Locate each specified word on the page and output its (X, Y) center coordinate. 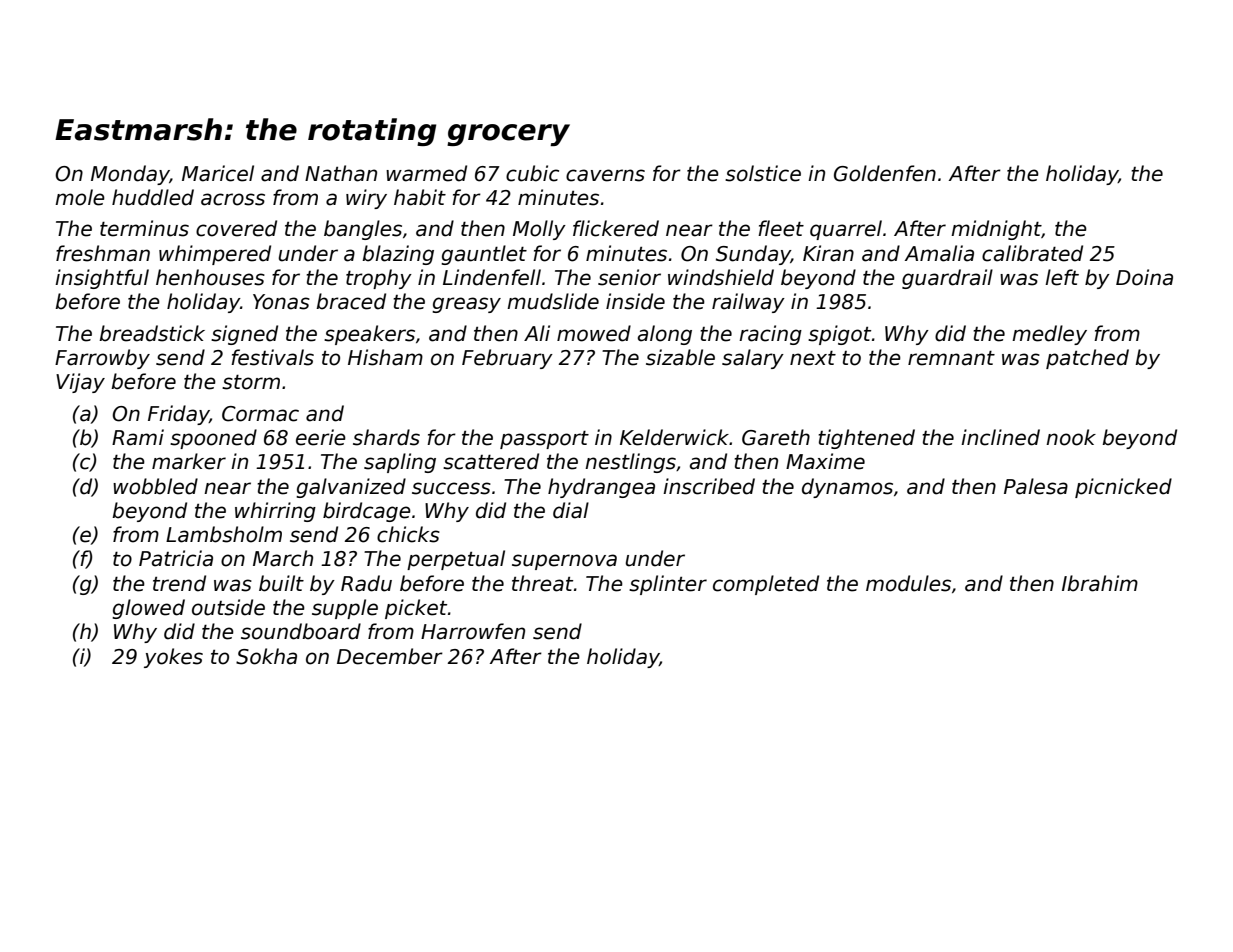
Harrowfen (473, 631)
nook (1071, 437)
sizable (680, 357)
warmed (426, 173)
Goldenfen (885, 173)
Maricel (218, 173)
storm (251, 382)
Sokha (266, 656)
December (390, 656)
